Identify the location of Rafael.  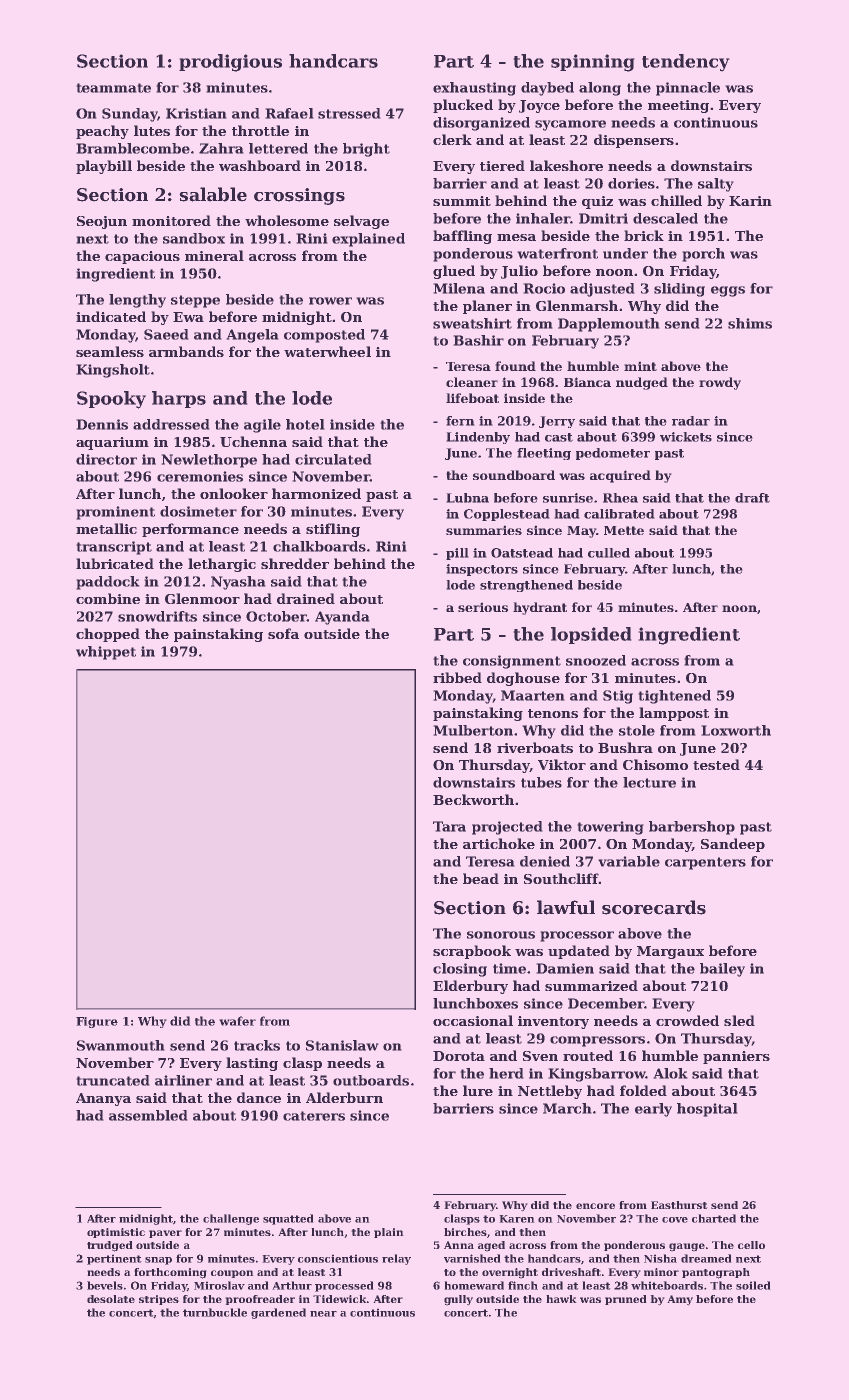
(289, 113).
